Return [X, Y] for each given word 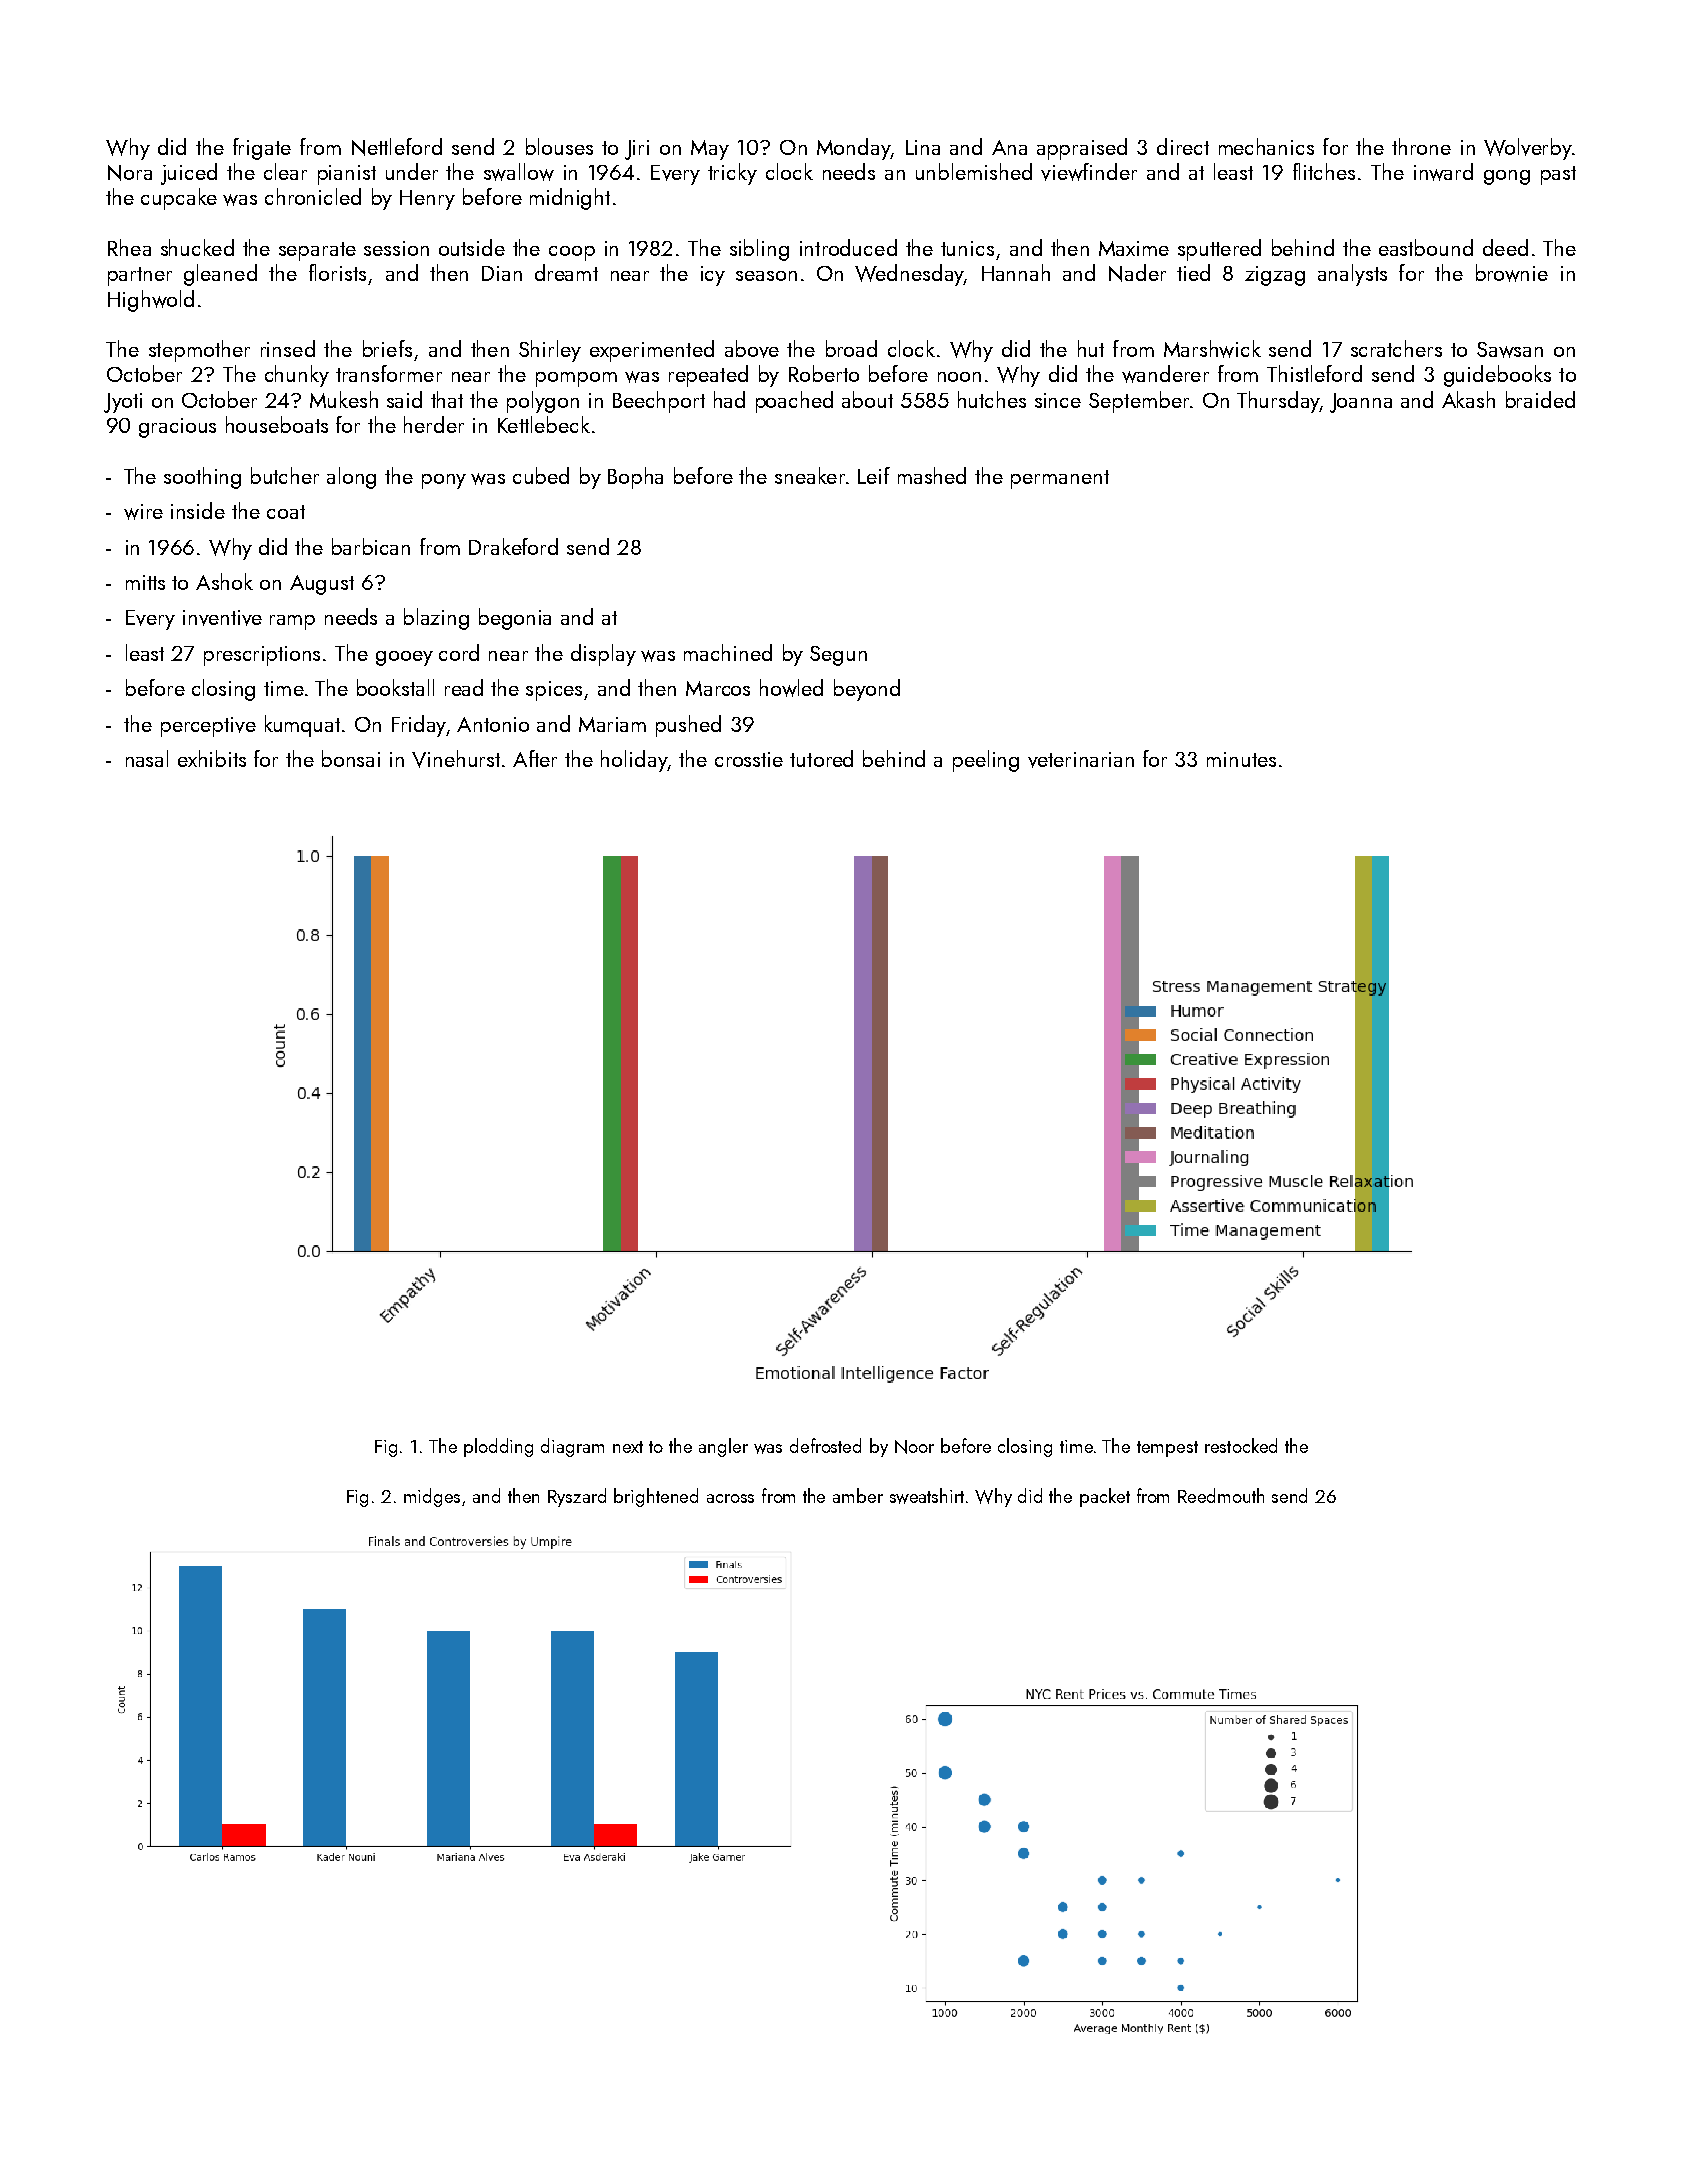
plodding [498, 1447]
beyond [867, 690]
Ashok [224, 581]
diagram [572, 1447]
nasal [147, 758]
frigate [262, 149]
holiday [634, 761]
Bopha [635, 478]
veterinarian [1081, 760]
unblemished [974, 171]
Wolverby [1528, 149]
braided [1540, 399]
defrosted [825, 1445]
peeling [986, 761]
